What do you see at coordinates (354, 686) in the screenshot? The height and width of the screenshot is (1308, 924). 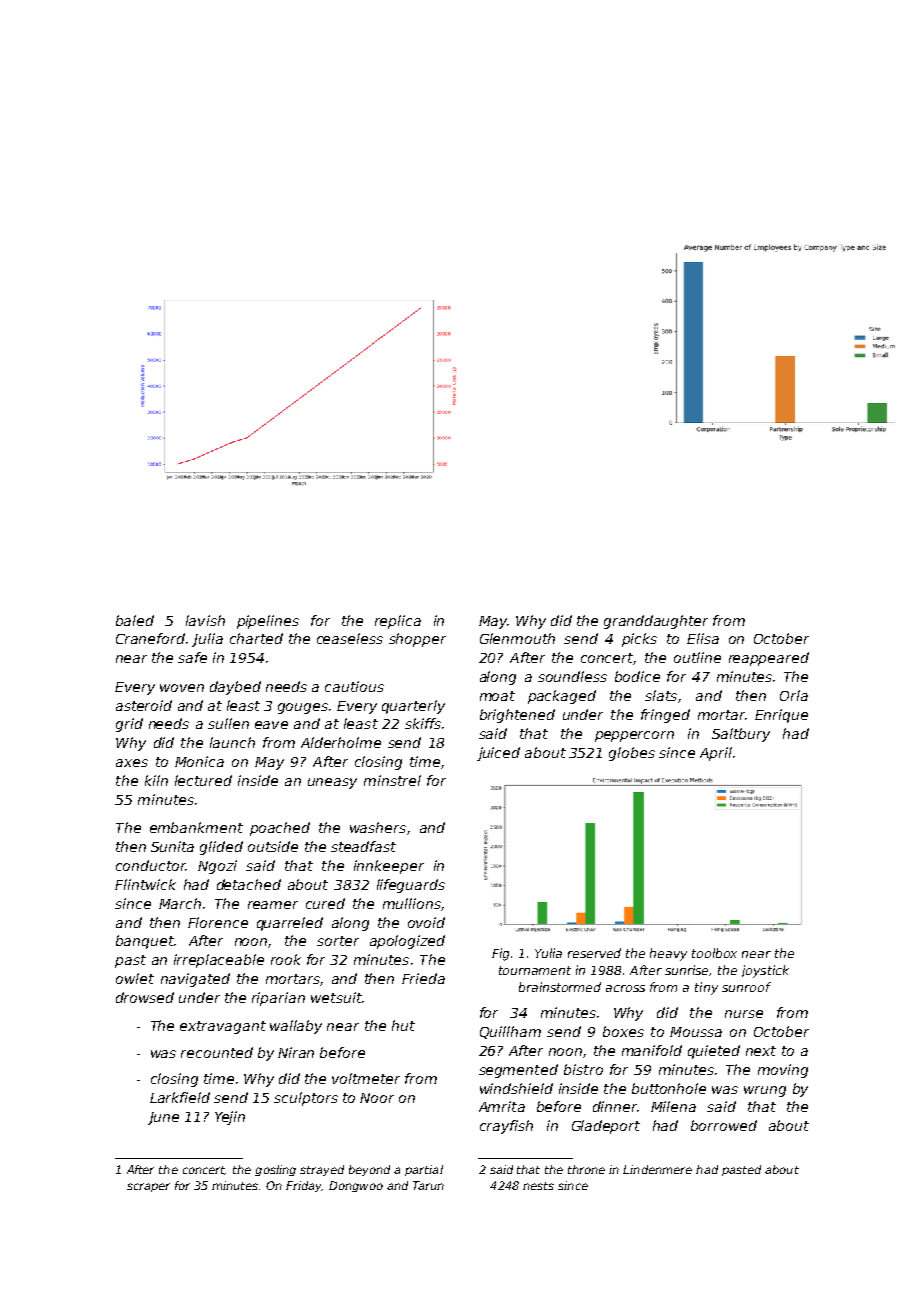 I see `cautious` at bounding box center [354, 686].
